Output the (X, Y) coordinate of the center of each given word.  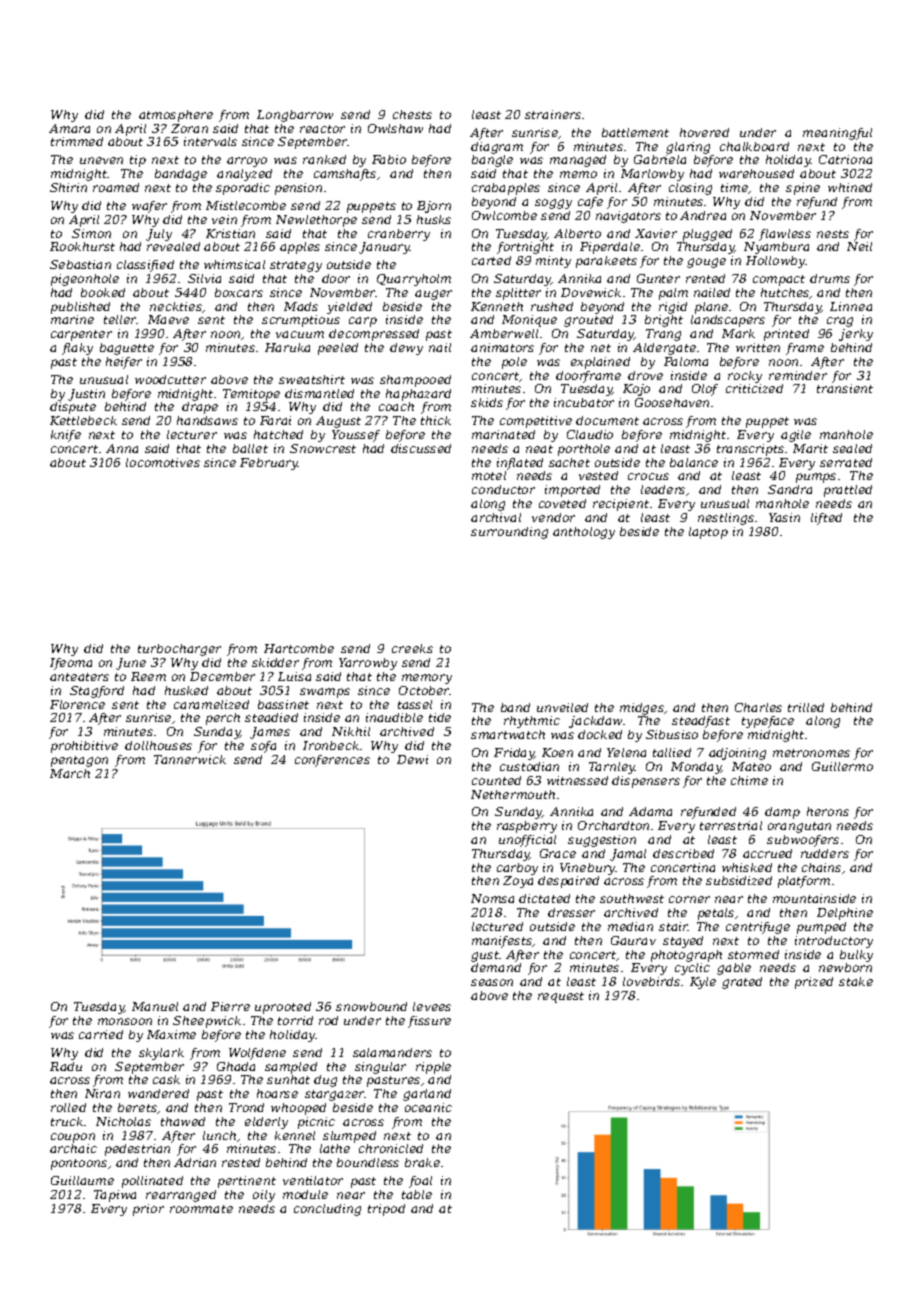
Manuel (155, 1006)
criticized (754, 388)
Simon (91, 233)
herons (828, 811)
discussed (421, 448)
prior (148, 1210)
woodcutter (170, 379)
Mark (738, 333)
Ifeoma (71, 664)
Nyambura (776, 248)
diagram (497, 148)
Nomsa (492, 898)
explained (600, 363)
